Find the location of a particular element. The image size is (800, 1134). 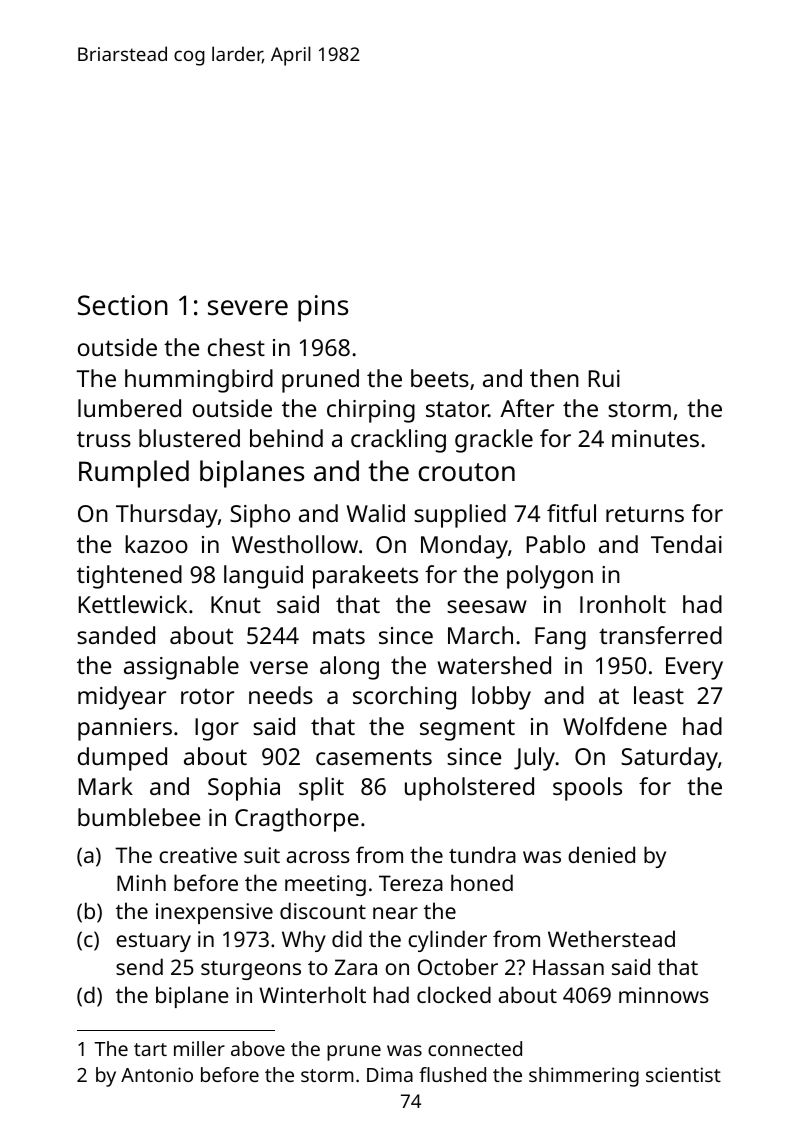

flushed is located at coordinates (452, 1074).
